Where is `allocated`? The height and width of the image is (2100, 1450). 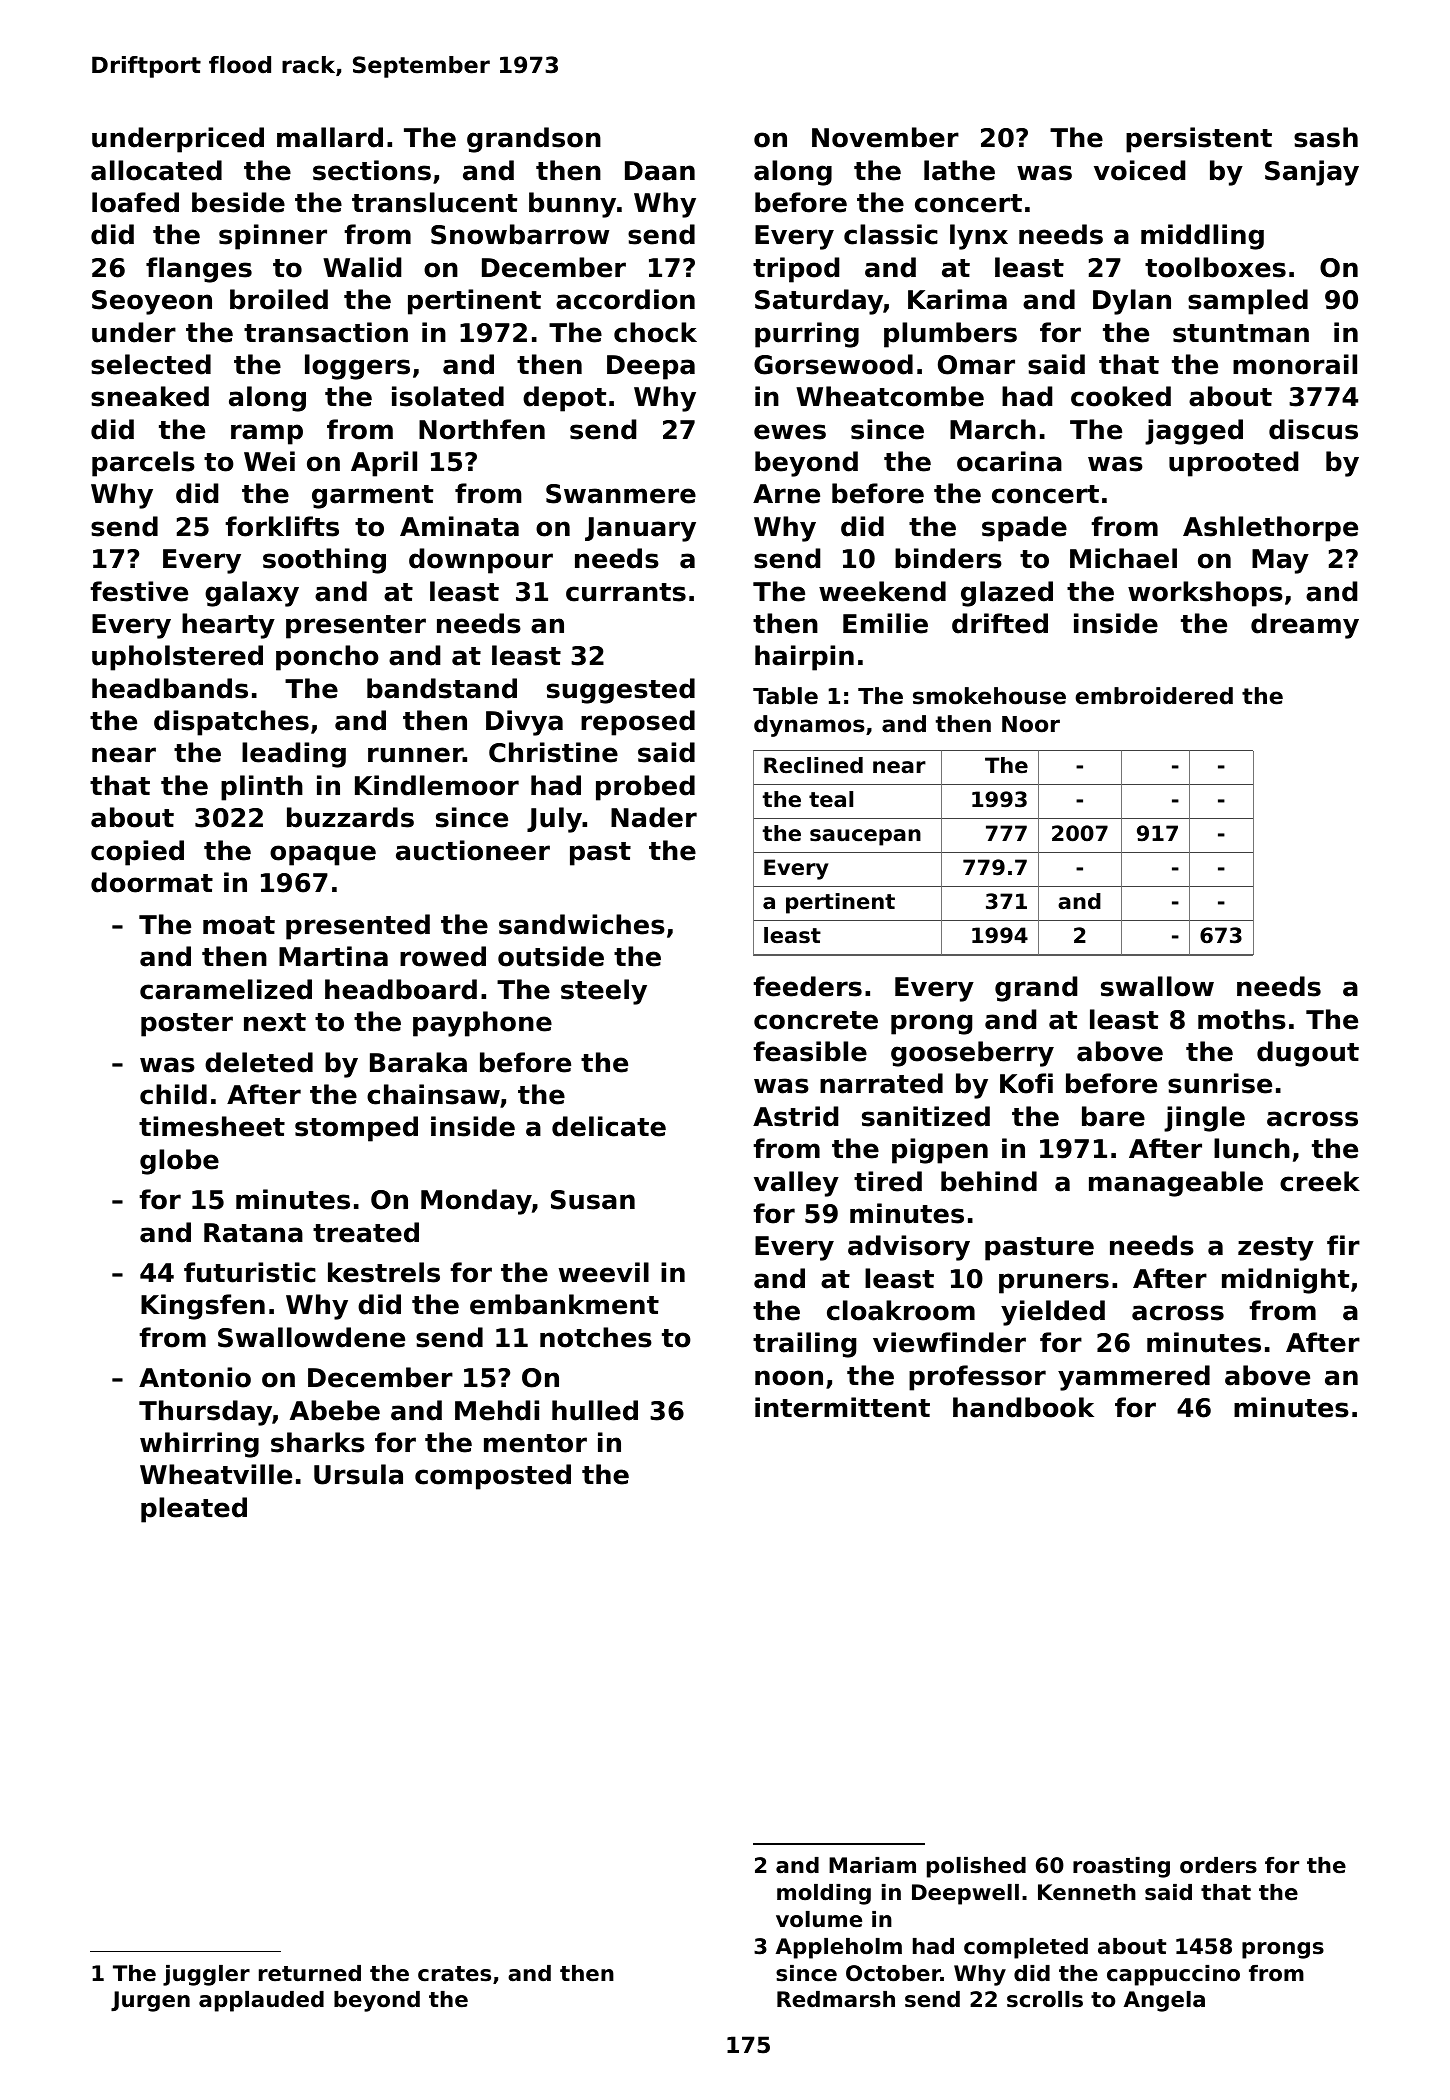 allocated is located at coordinates (156, 170).
